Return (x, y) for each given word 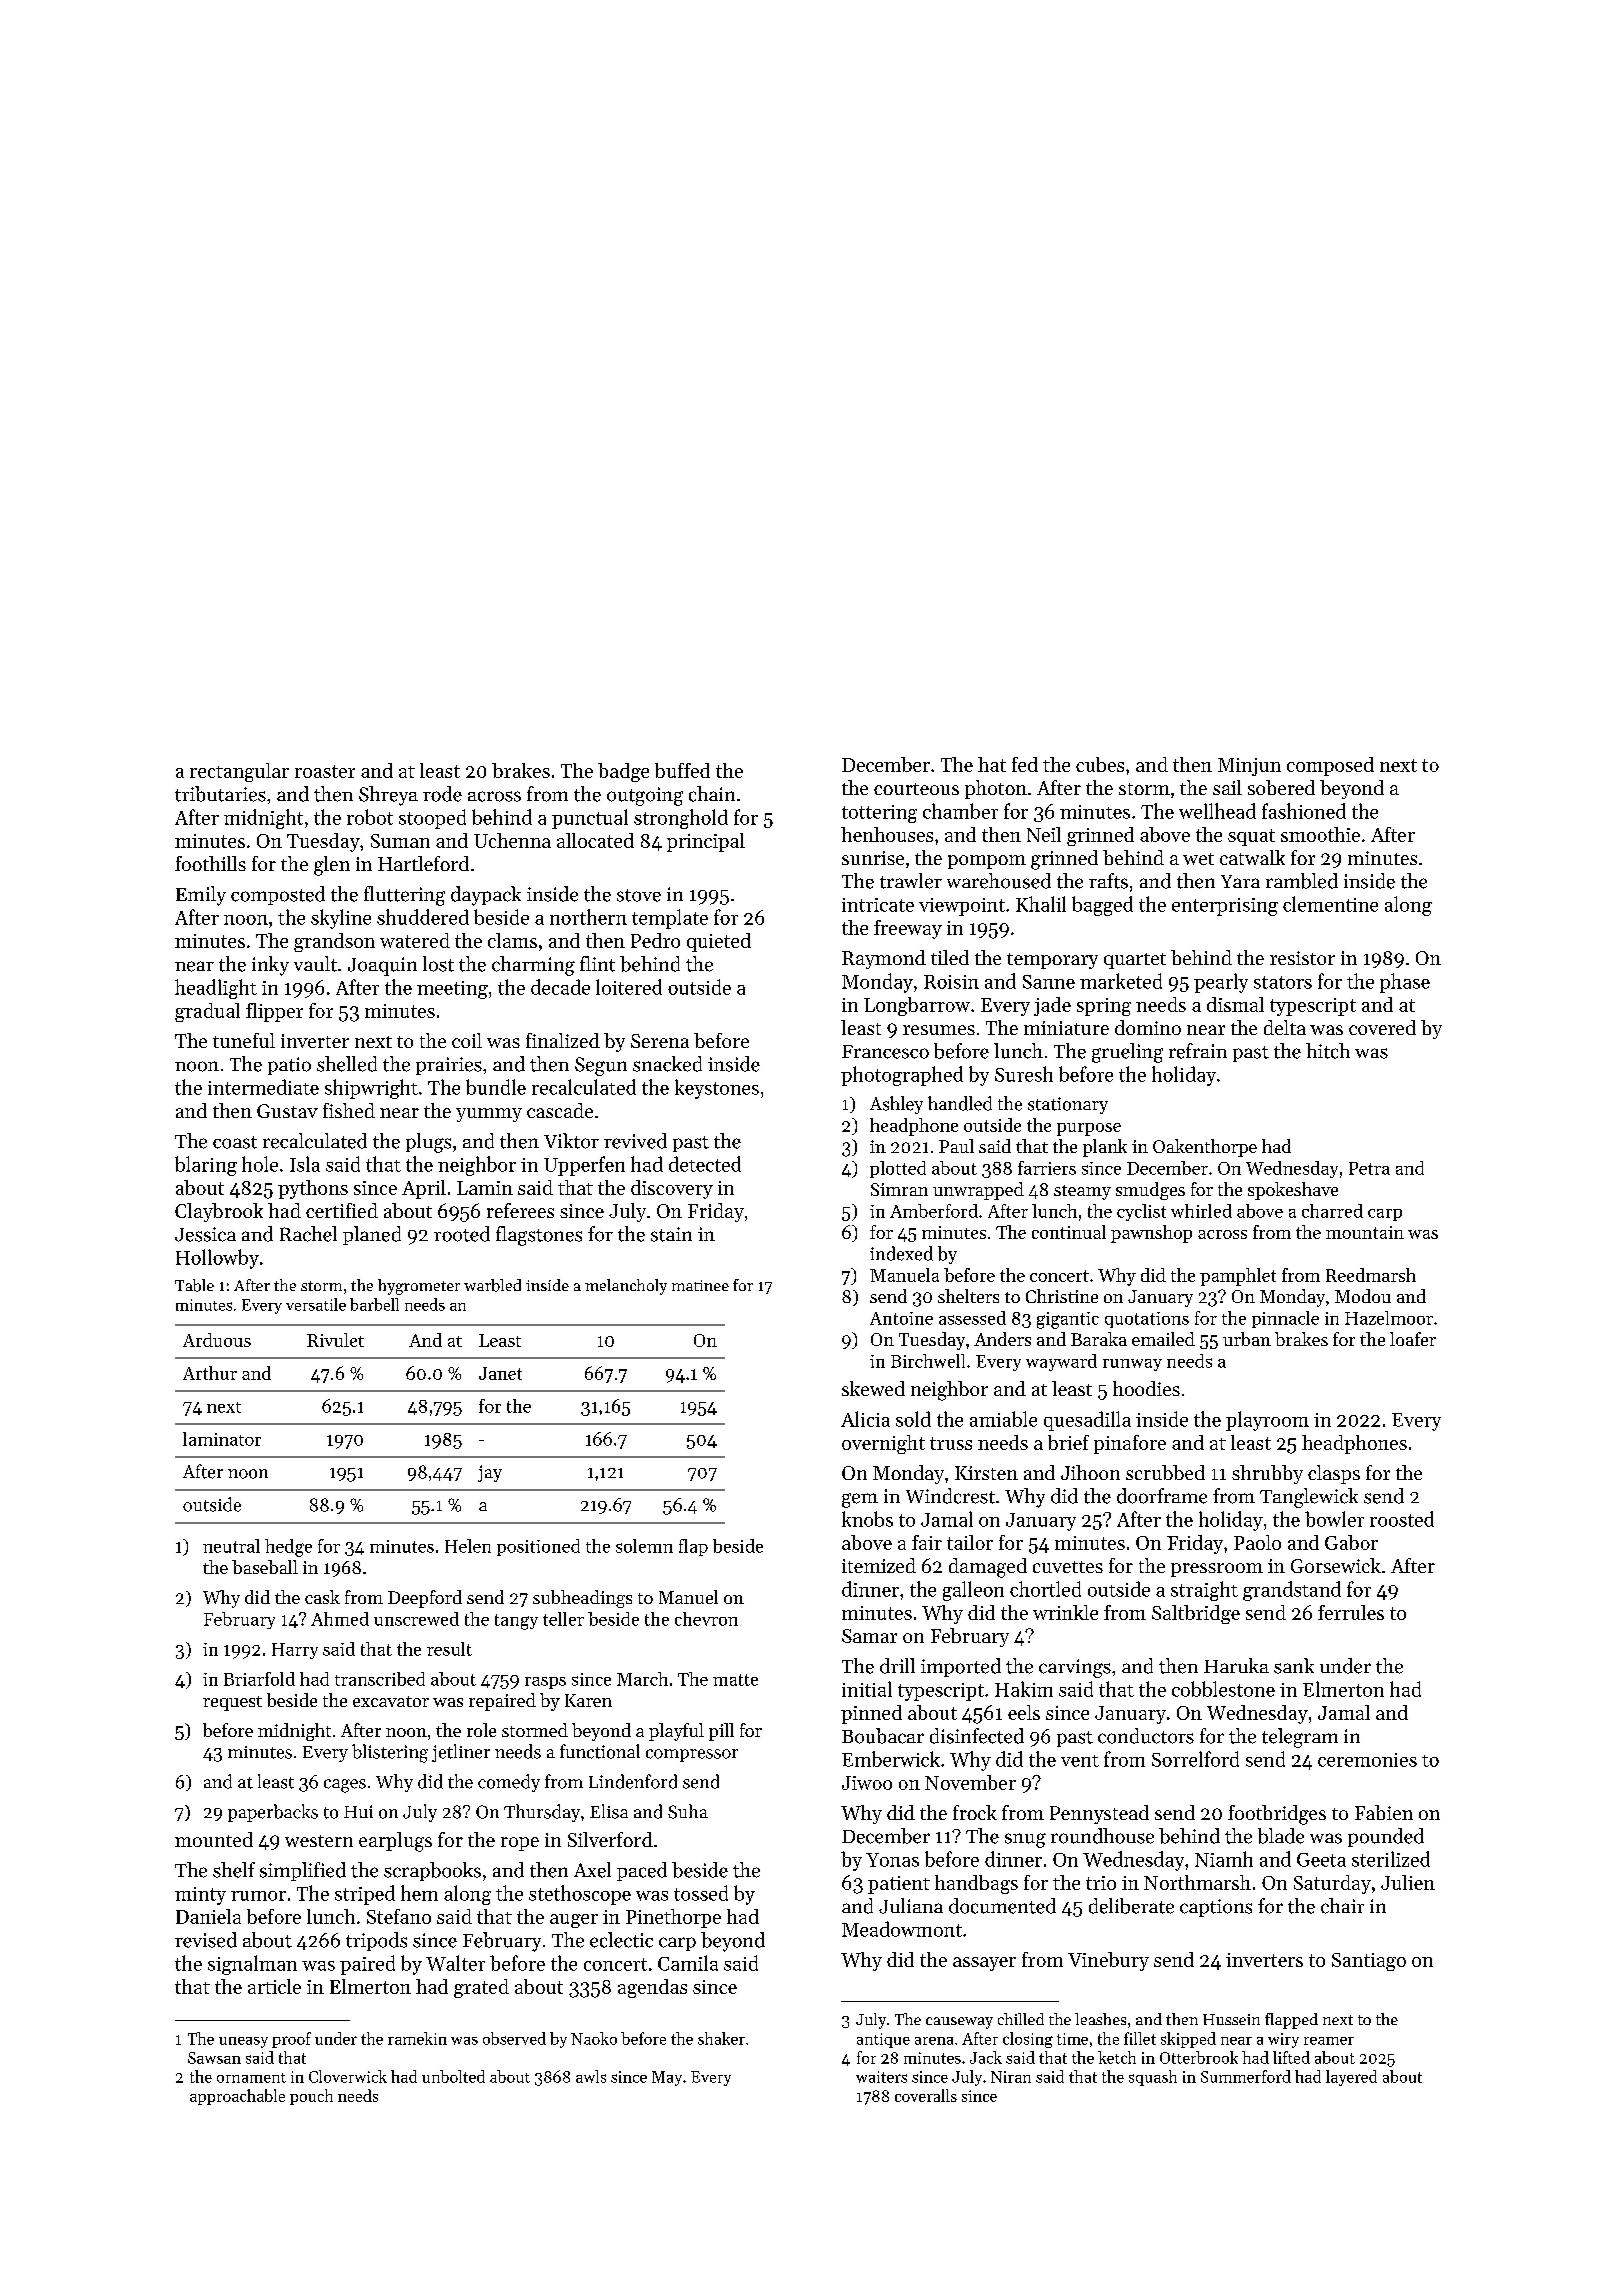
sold (913, 1419)
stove (639, 895)
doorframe (1162, 1496)
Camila (688, 1963)
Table (194, 1285)
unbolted (453, 2076)
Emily (201, 896)
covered (1382, 1027)
